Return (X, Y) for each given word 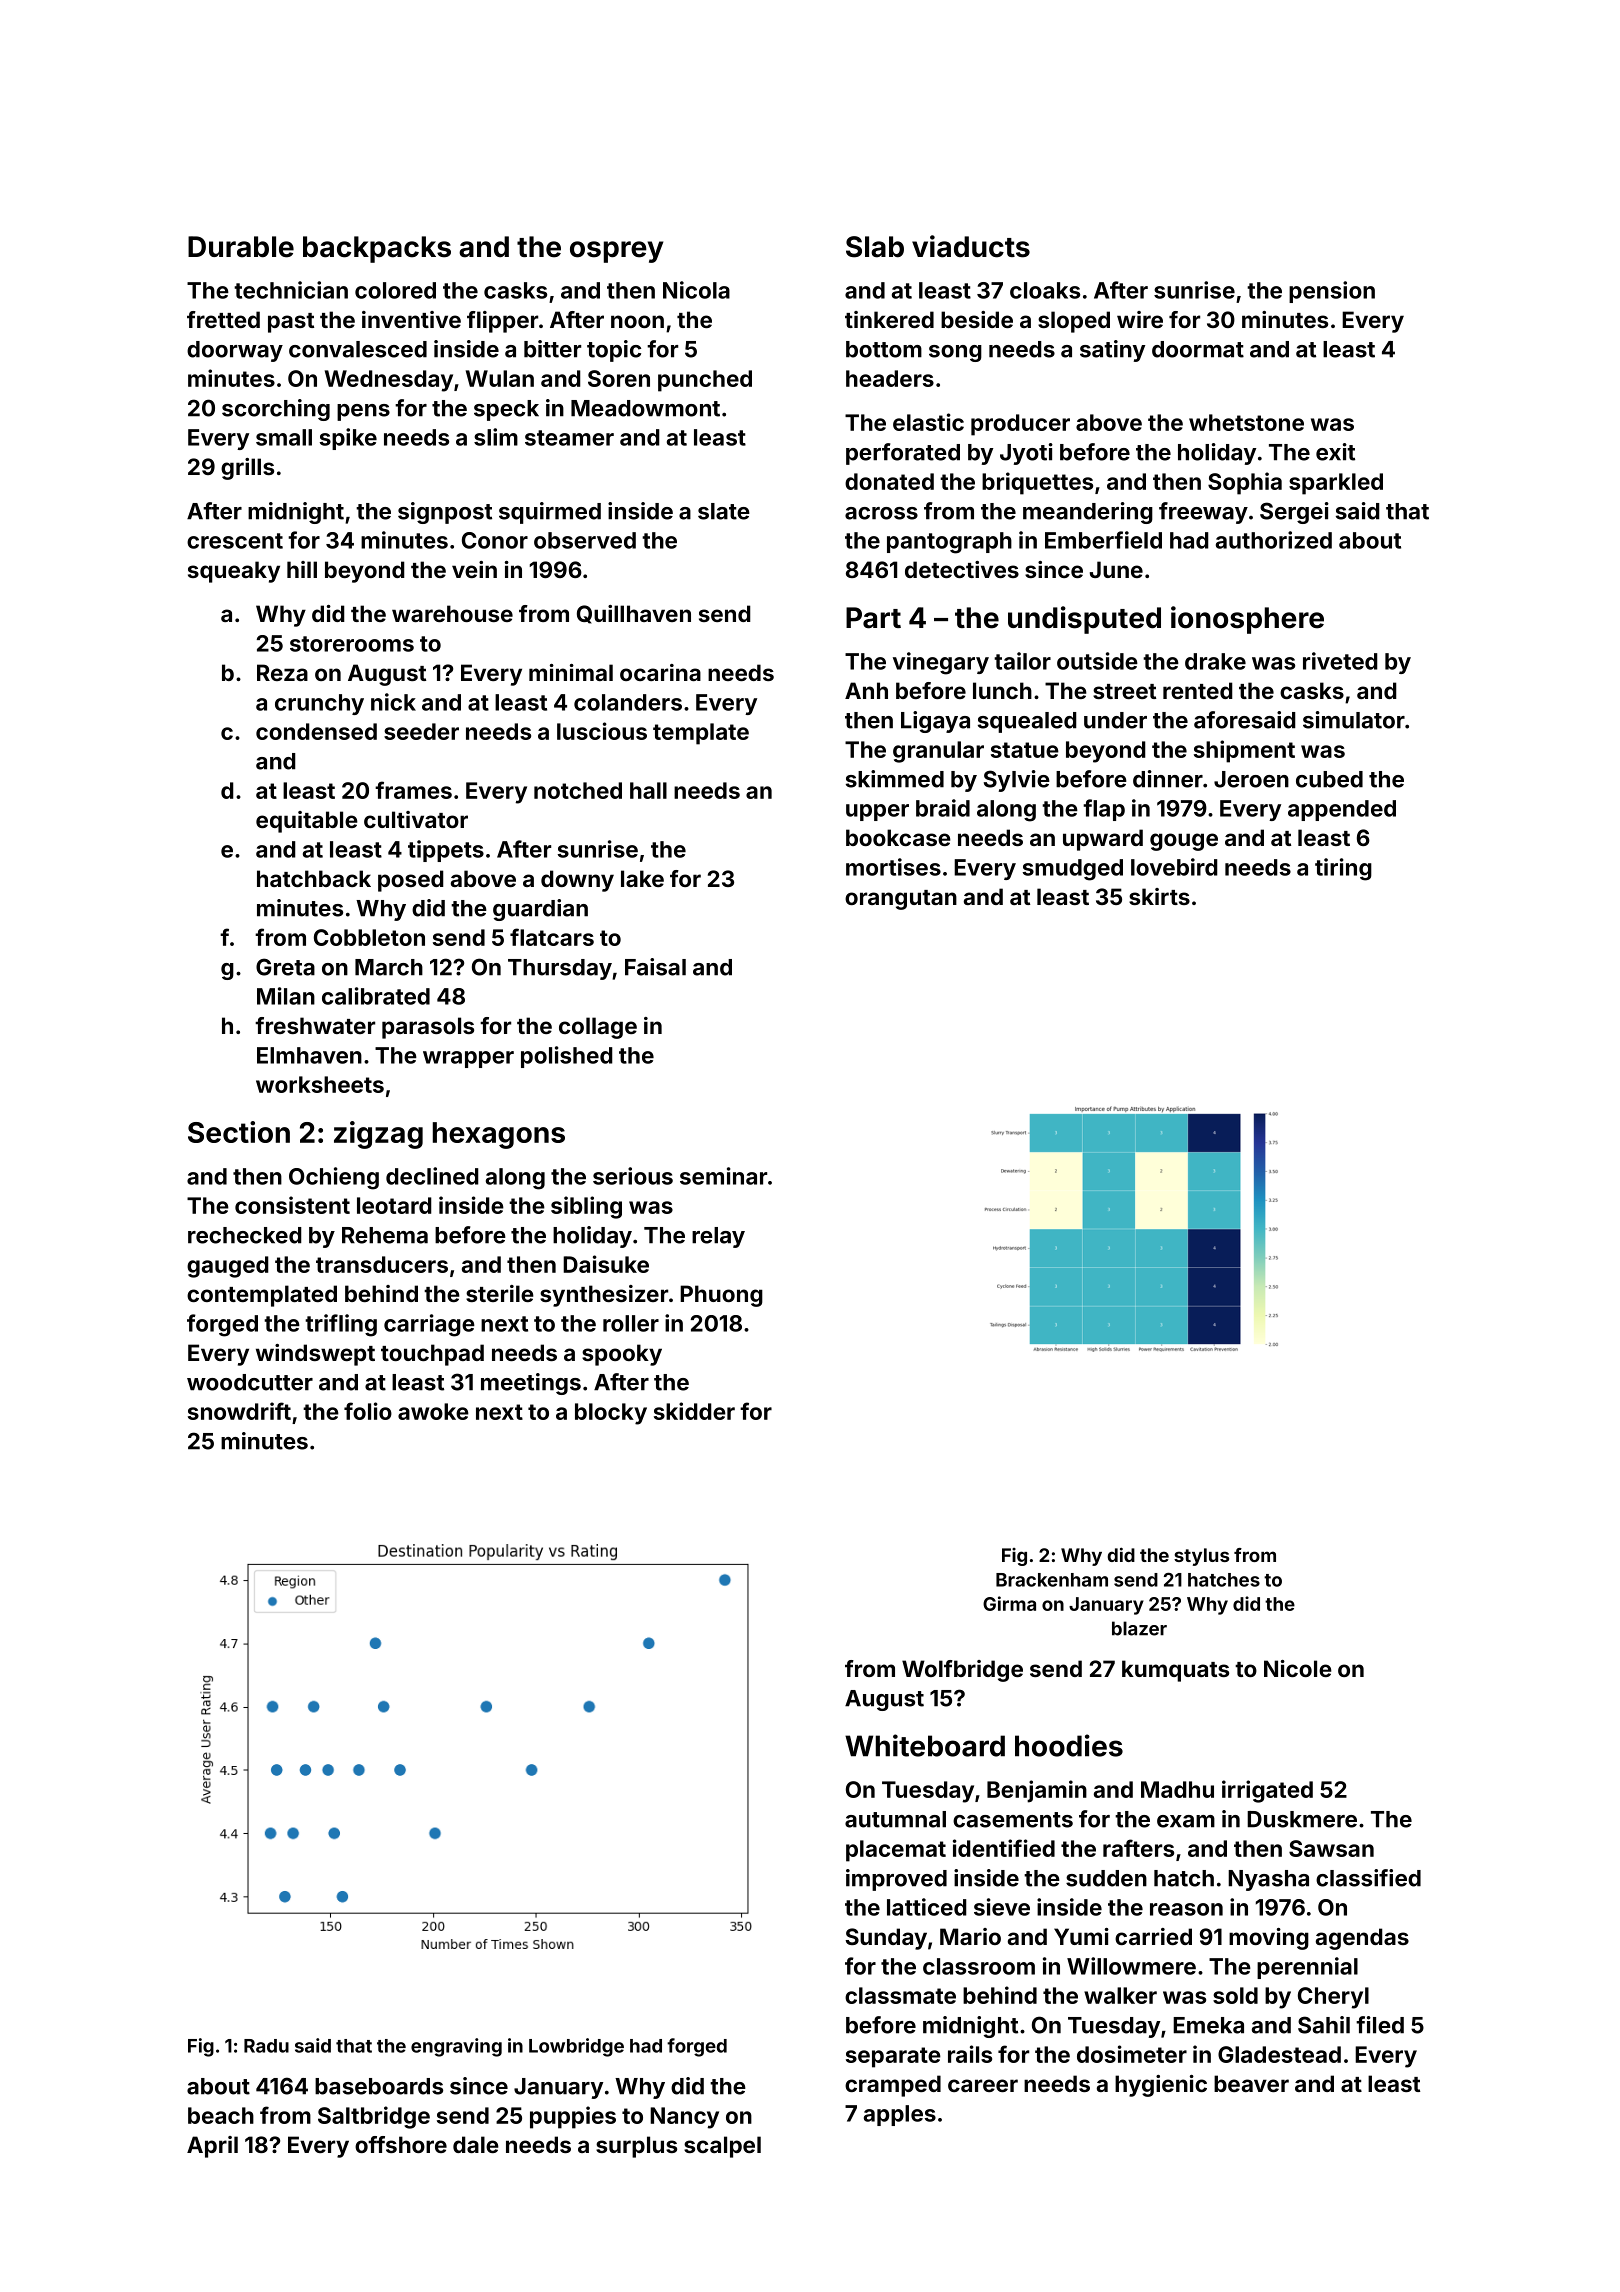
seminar (723, 1176)
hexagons (499, 1135)
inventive (411, 319)
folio (368, 1411)
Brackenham (1052, 1580)
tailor (1022, 661)
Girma (1009, 1603)
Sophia (1245, 483)
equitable (307, 822)
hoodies (1069, 1745)
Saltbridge (374, 2117)
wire (1140, 319)
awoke (433, 1411)
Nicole (1298, 1668)
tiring (1343, 869)
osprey (616, 252)
